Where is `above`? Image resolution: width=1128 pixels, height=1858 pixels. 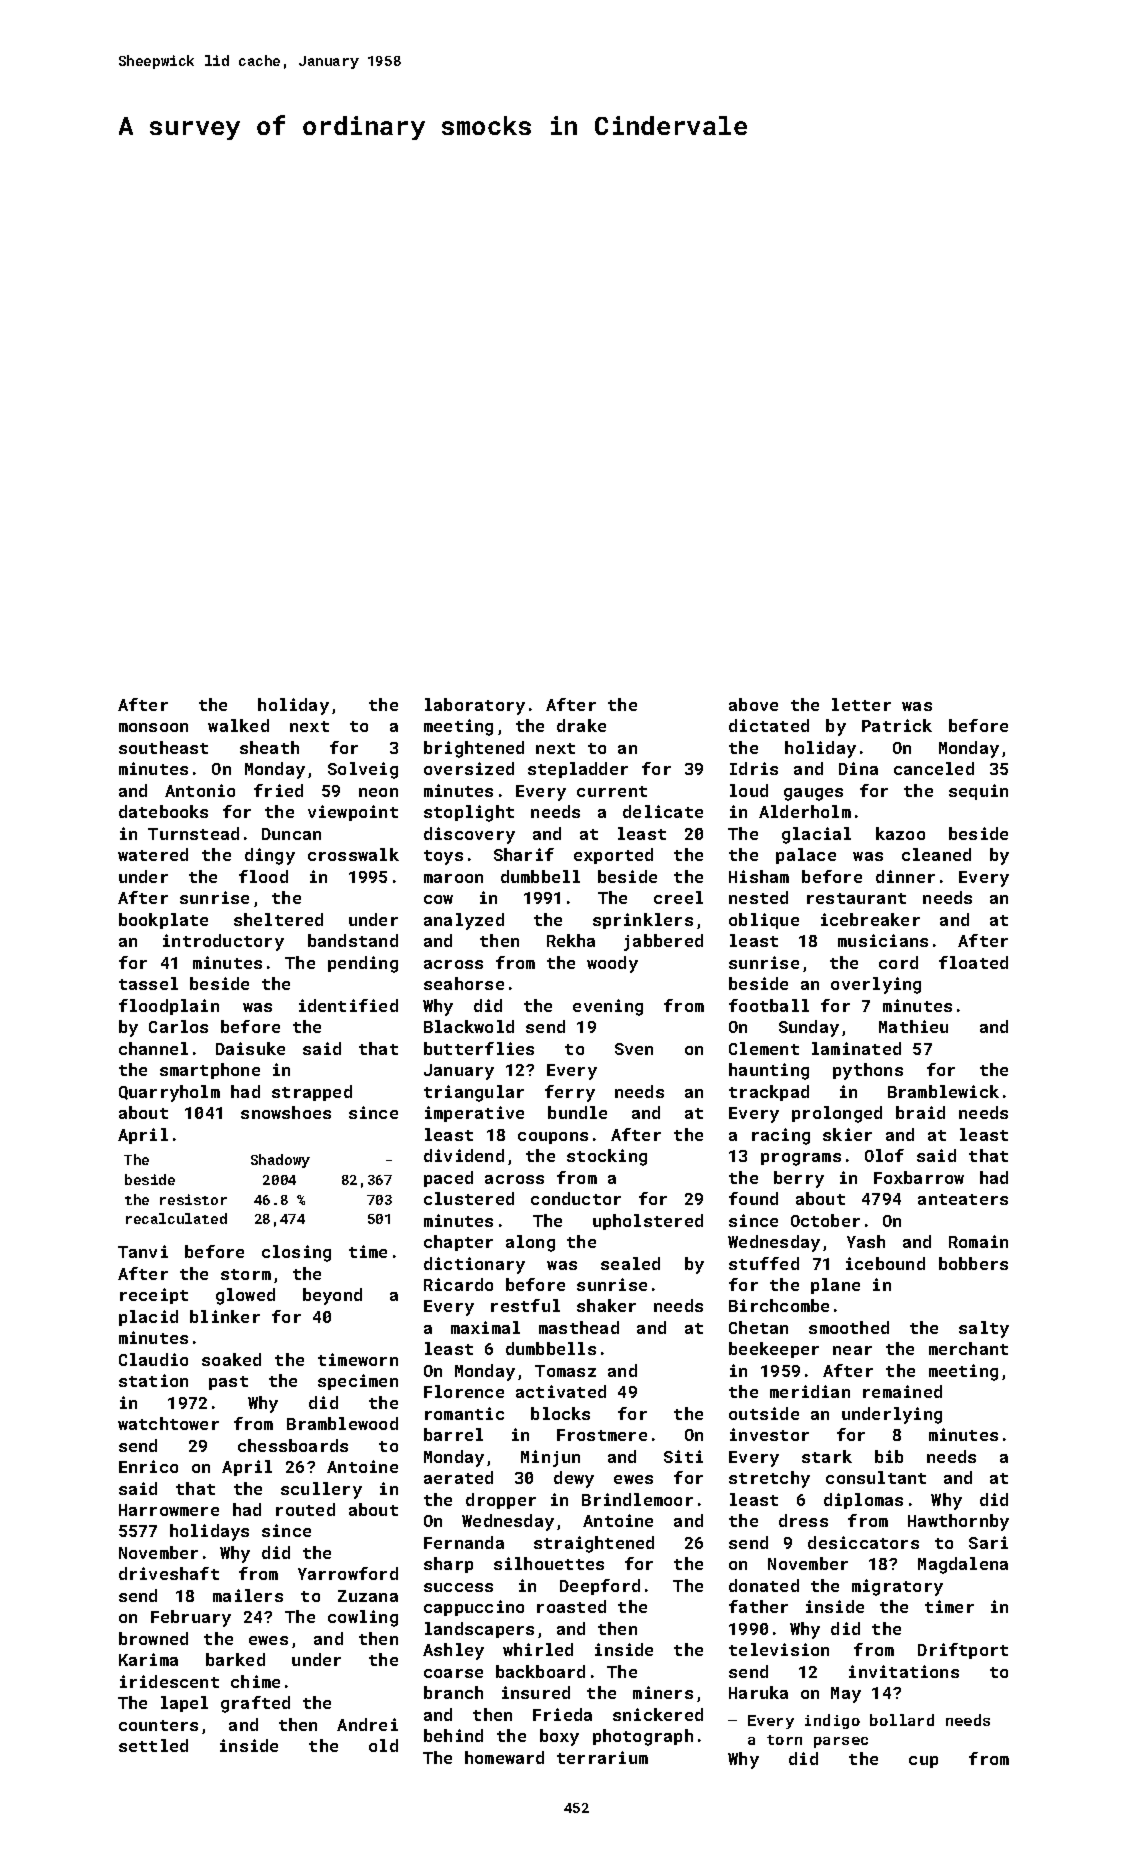
above is located at coordinates (753, 704).
